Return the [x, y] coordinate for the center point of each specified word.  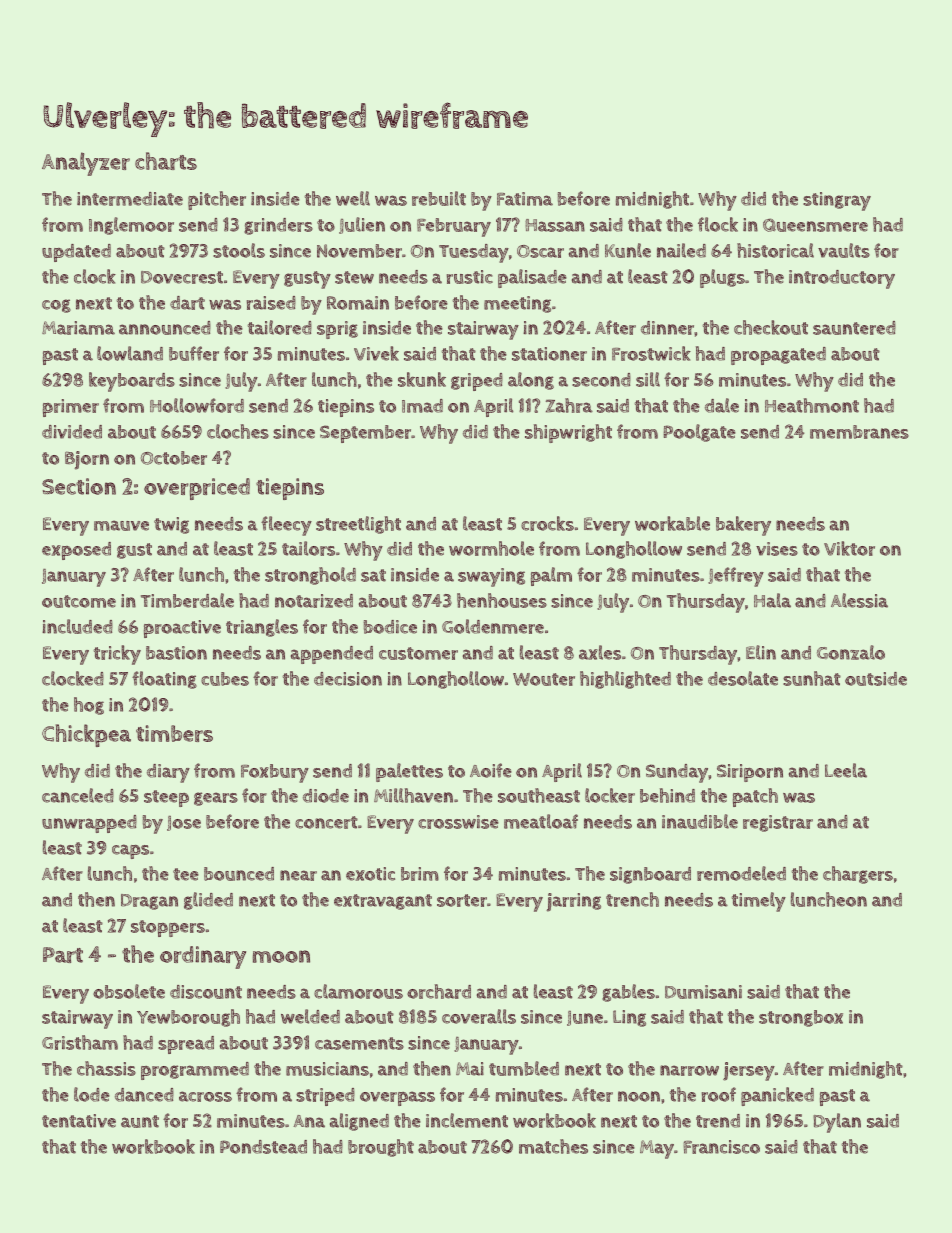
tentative [79, 1121]
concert [326, 822]
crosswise [458, 822]
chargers [858, 875]
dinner [668, 328]
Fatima [525, 199]
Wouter [544, 679]
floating [164, 680]
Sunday [677, 773]
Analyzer [86, 164]
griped [477, 382]
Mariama [78, 328]
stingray [837, 201]
